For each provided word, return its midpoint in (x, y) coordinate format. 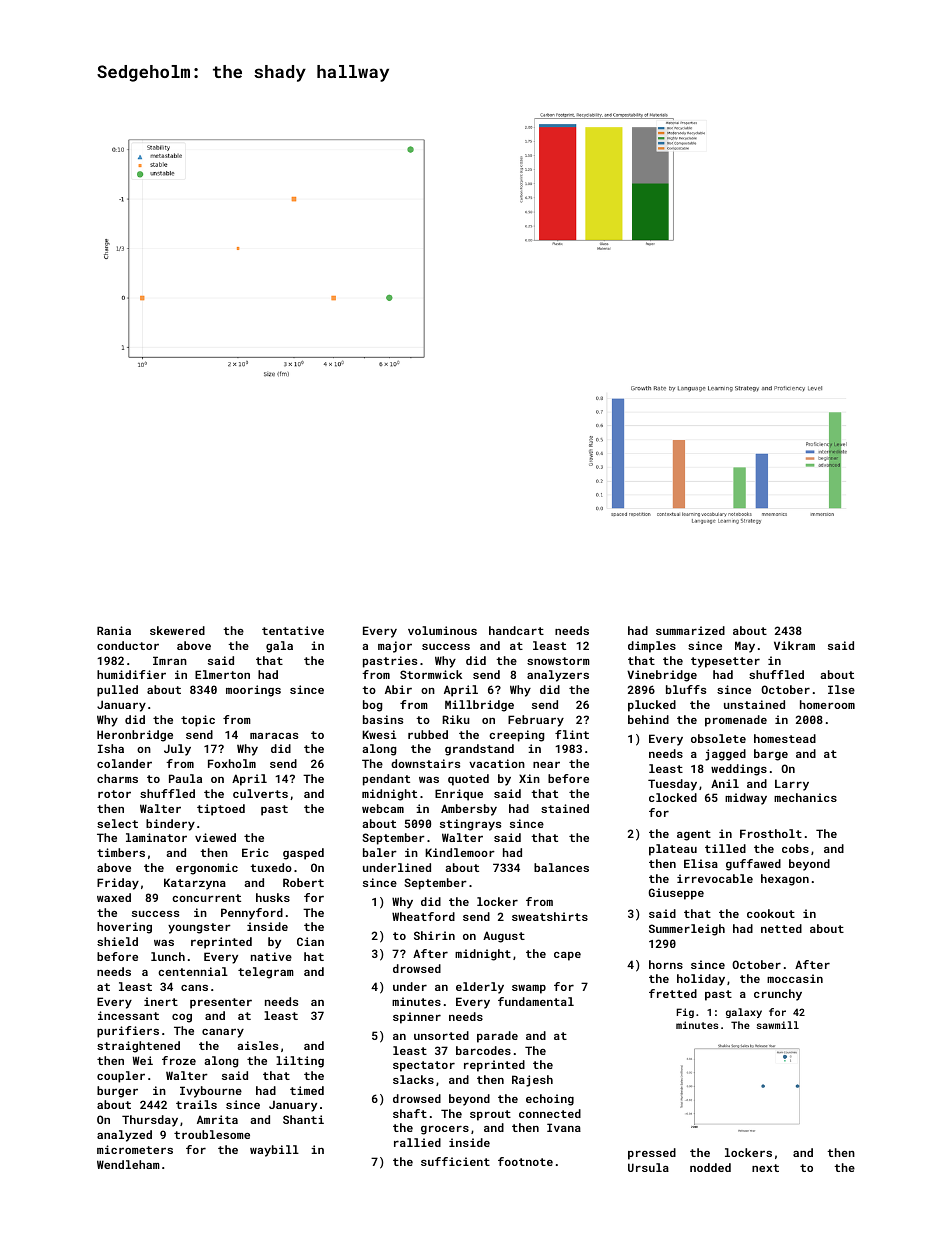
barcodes (483, 1050)
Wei (143, 1060)
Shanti (303, 1119)
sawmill (778, 1025)
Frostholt (771, 833)
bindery (170, 825)
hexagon (785, 880)
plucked (652, 706)
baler (380, 852)
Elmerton (222, 674)
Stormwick (431, 674)
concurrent (206, 898)
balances (561, 867)
